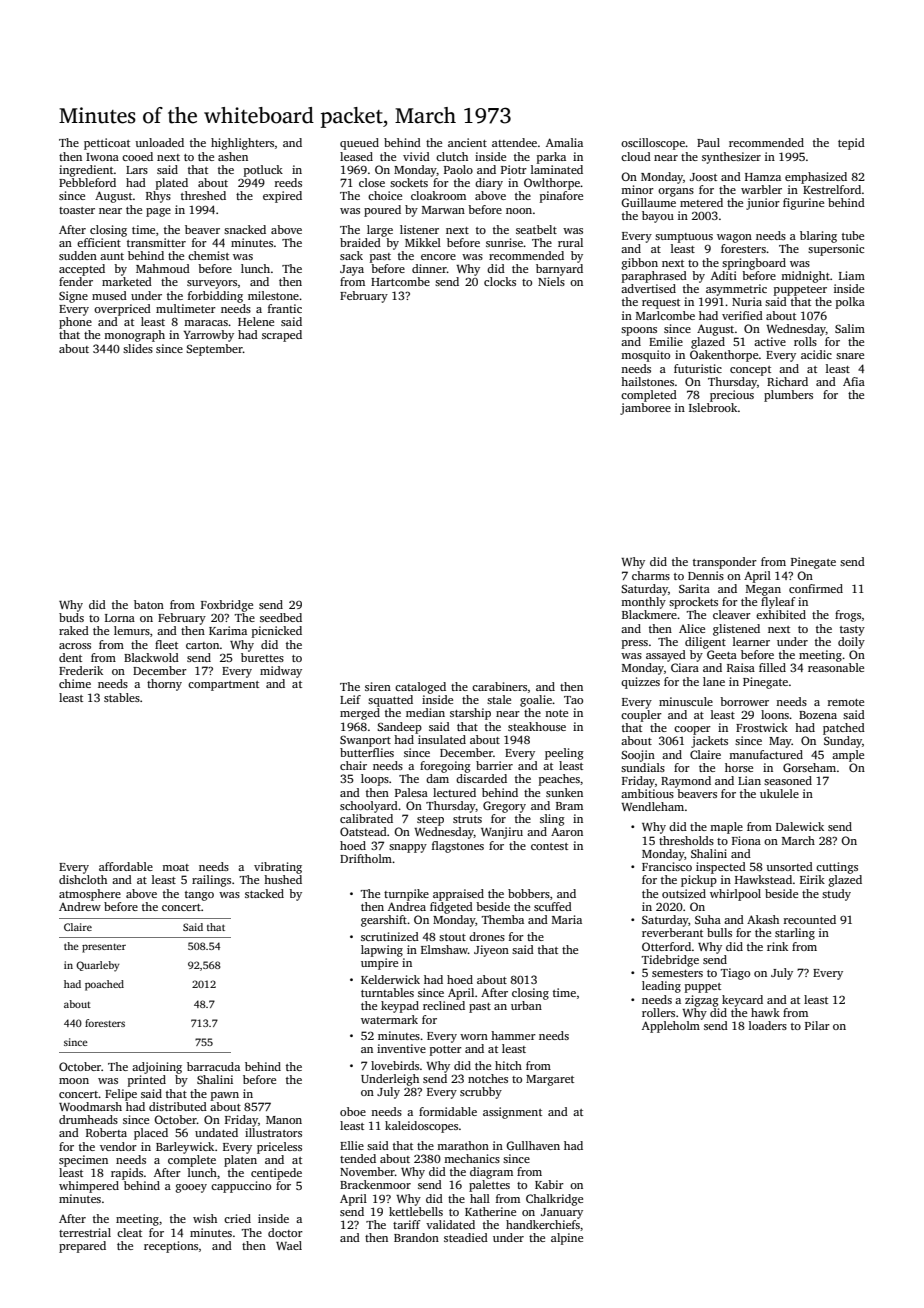  I want to click on urban, so click(526, 1005).
